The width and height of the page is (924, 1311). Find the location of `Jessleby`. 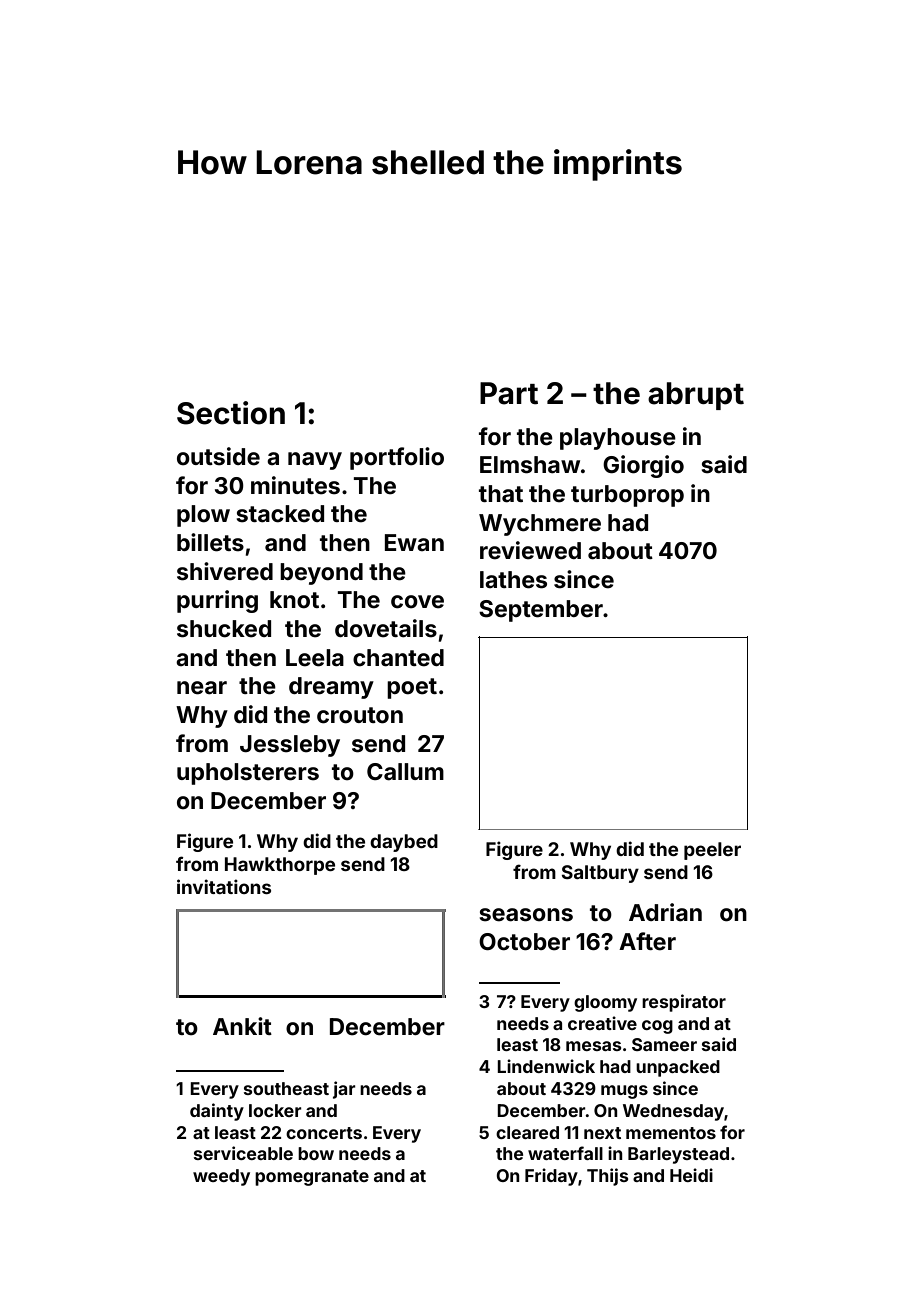

Jessleby is located at coordinates (290, 746).
